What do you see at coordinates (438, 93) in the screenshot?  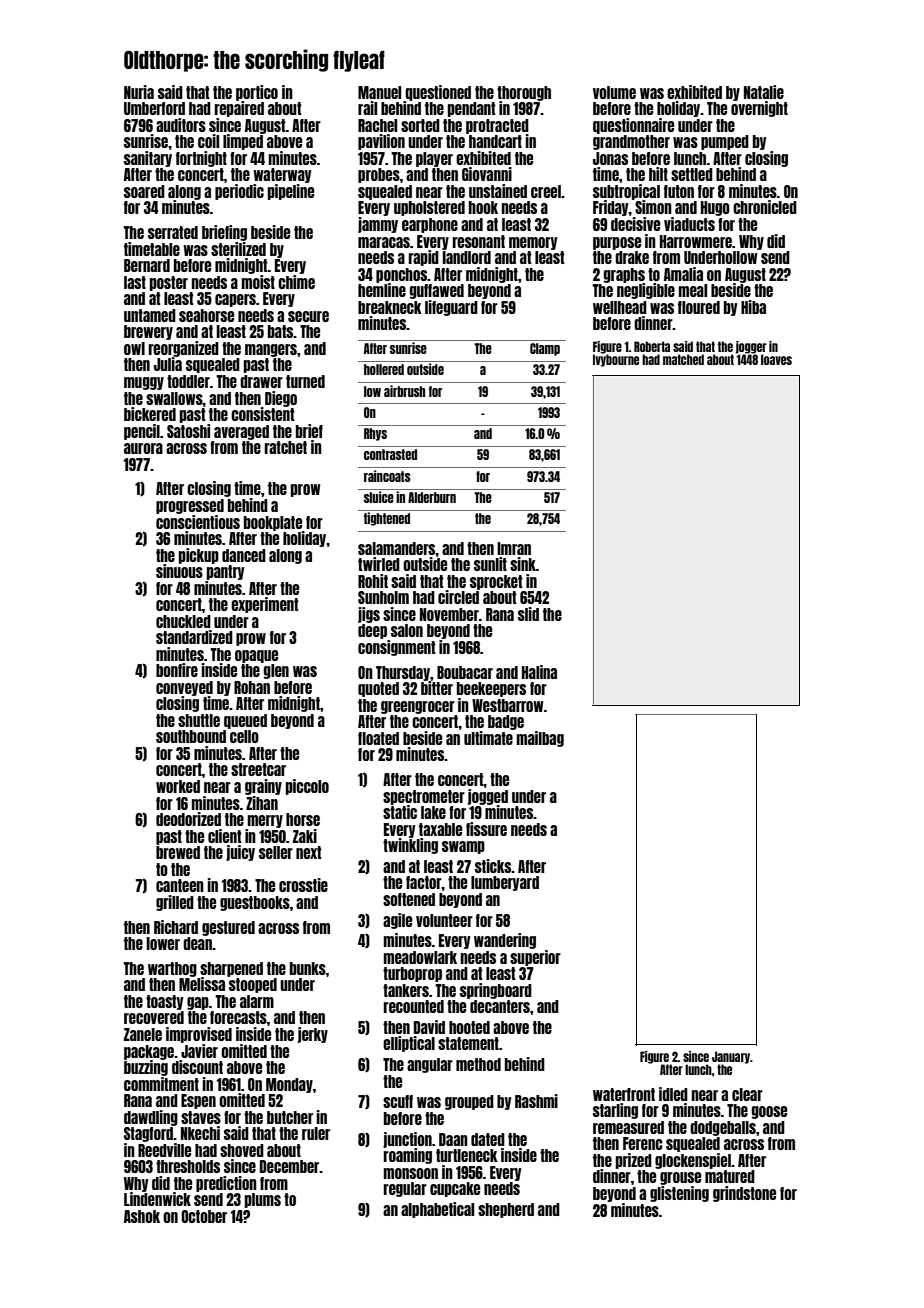 I see `questioned` at bounding box center [438, 93].
